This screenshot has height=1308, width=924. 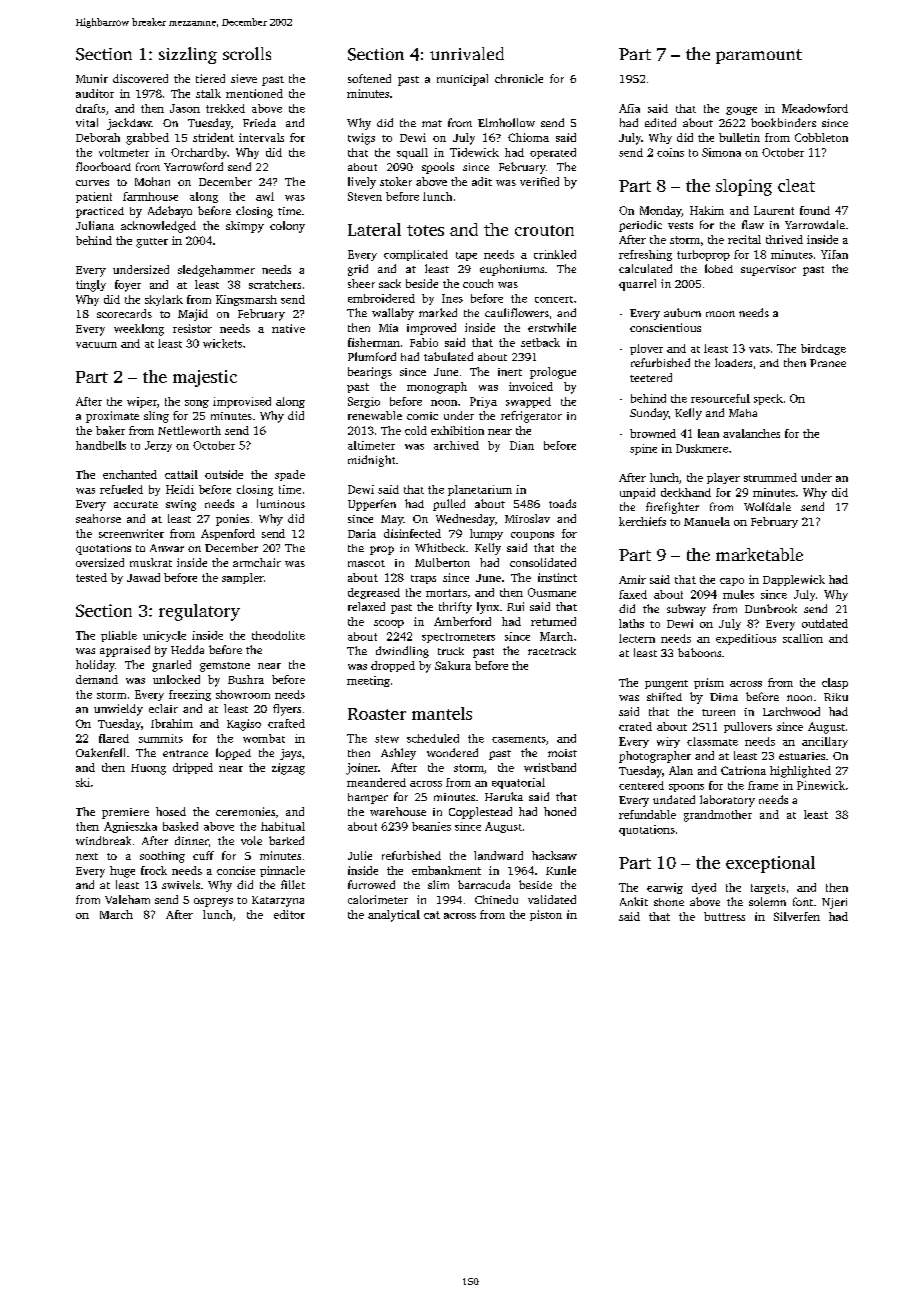 What do you see at coordinates (834, 903) in the screenshot?
I see `Njeri` at bounding box center [834, 903].
